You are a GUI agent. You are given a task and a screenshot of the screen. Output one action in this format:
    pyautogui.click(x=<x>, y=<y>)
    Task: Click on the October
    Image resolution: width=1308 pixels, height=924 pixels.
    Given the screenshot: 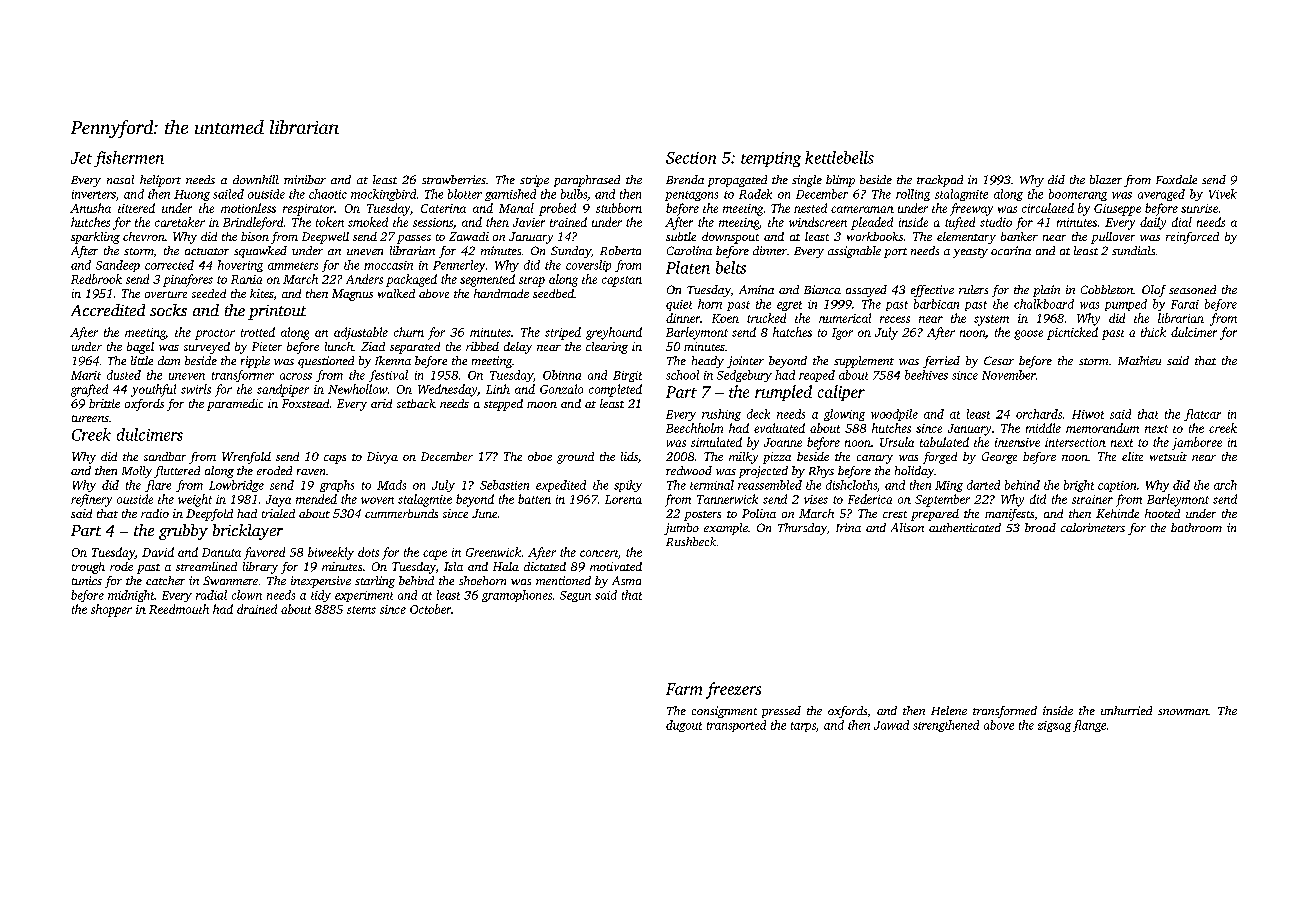 What is the action you would take?
    pyautogui.click(x=430, y=609)
